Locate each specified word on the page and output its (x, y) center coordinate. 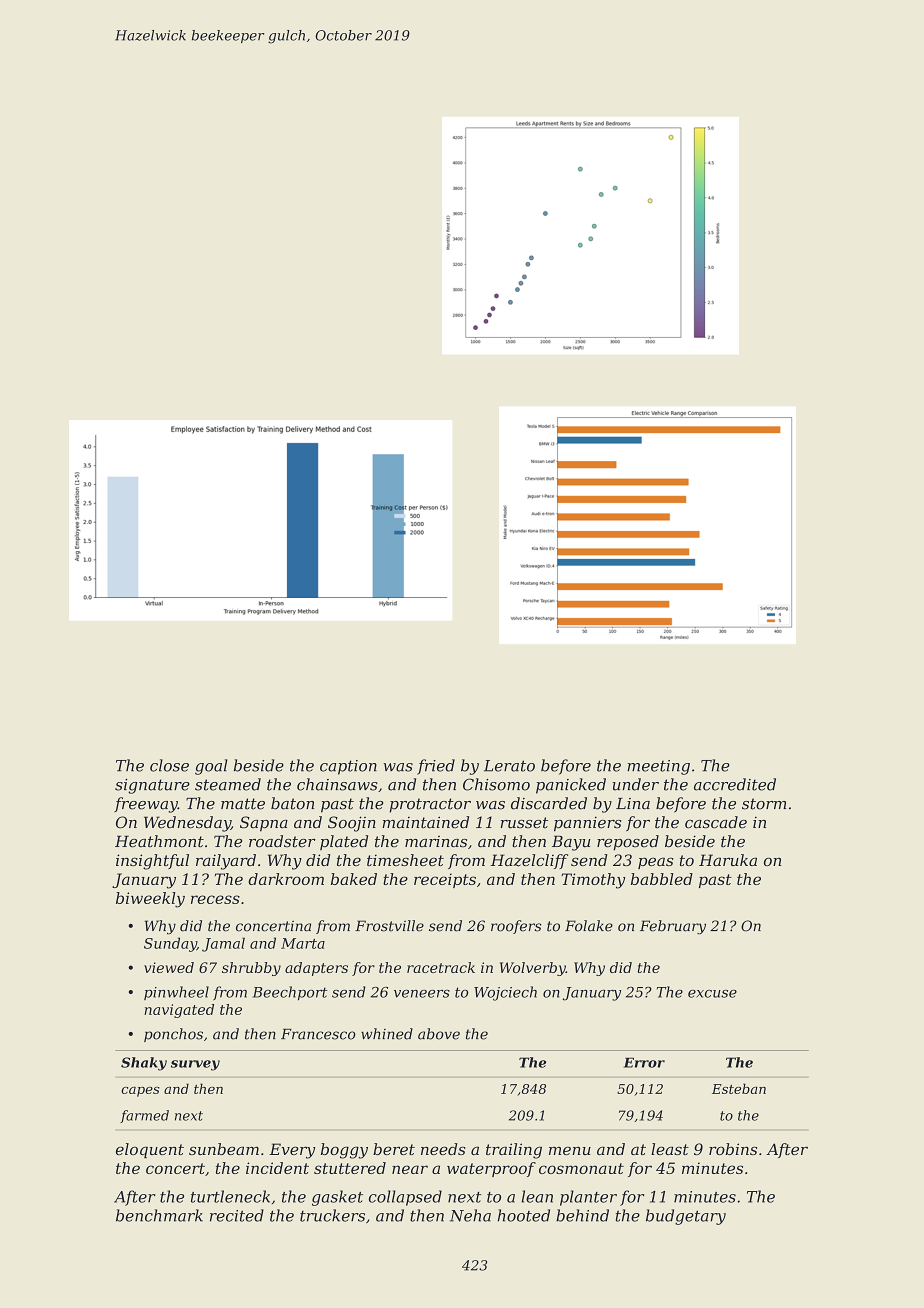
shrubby (251, 969)
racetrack (441, 967)
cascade (716, 822)
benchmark (159, 1215)
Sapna (264, 824)
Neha (470, 1215)
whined (387, 1034)
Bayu (571, 843)
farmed (144, 1116)
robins (733, 1149)
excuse (712, 994)
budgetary (686, 1217)
